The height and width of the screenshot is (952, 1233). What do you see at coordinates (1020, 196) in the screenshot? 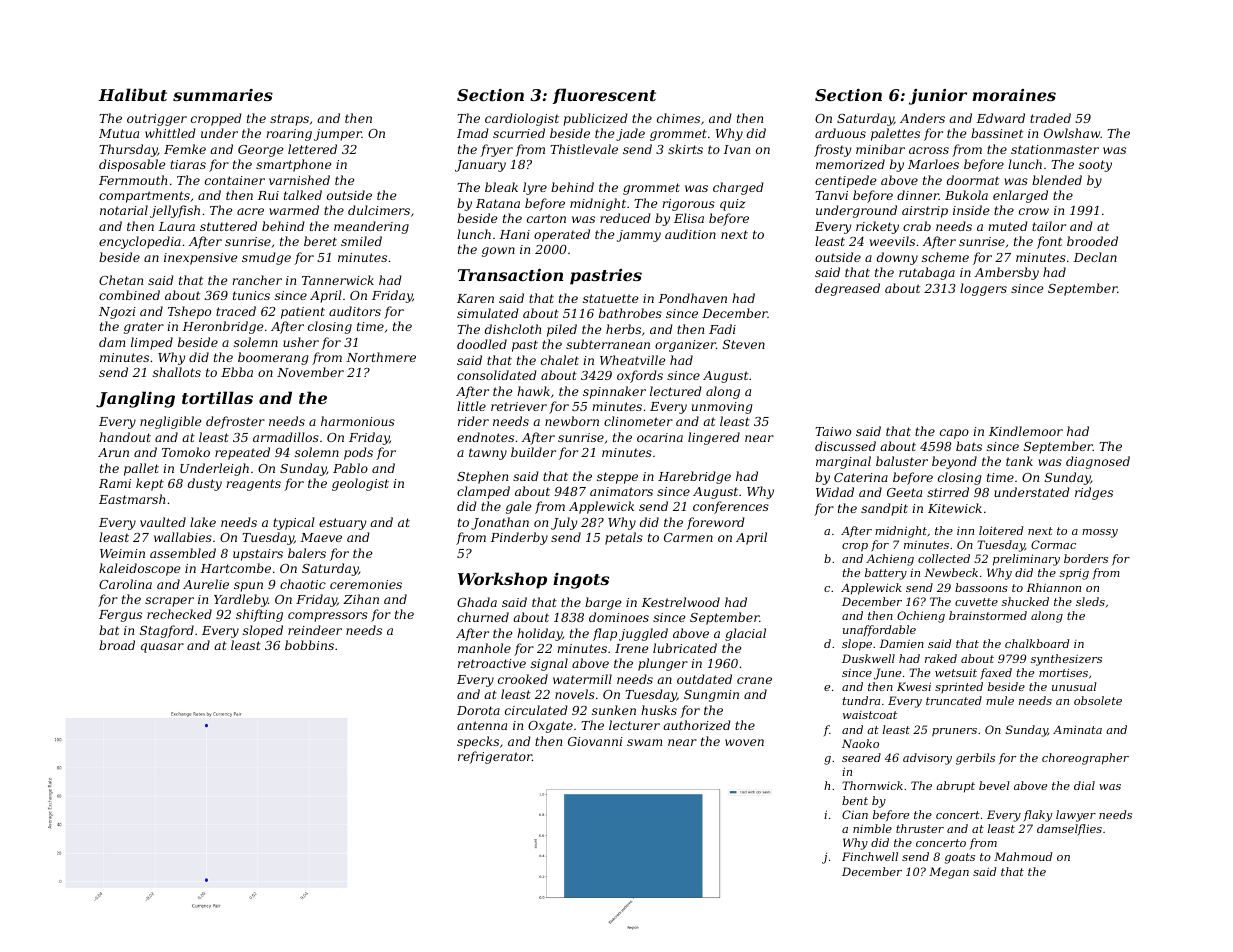
I see `enlarged` at bounding box center [1020, 196].
